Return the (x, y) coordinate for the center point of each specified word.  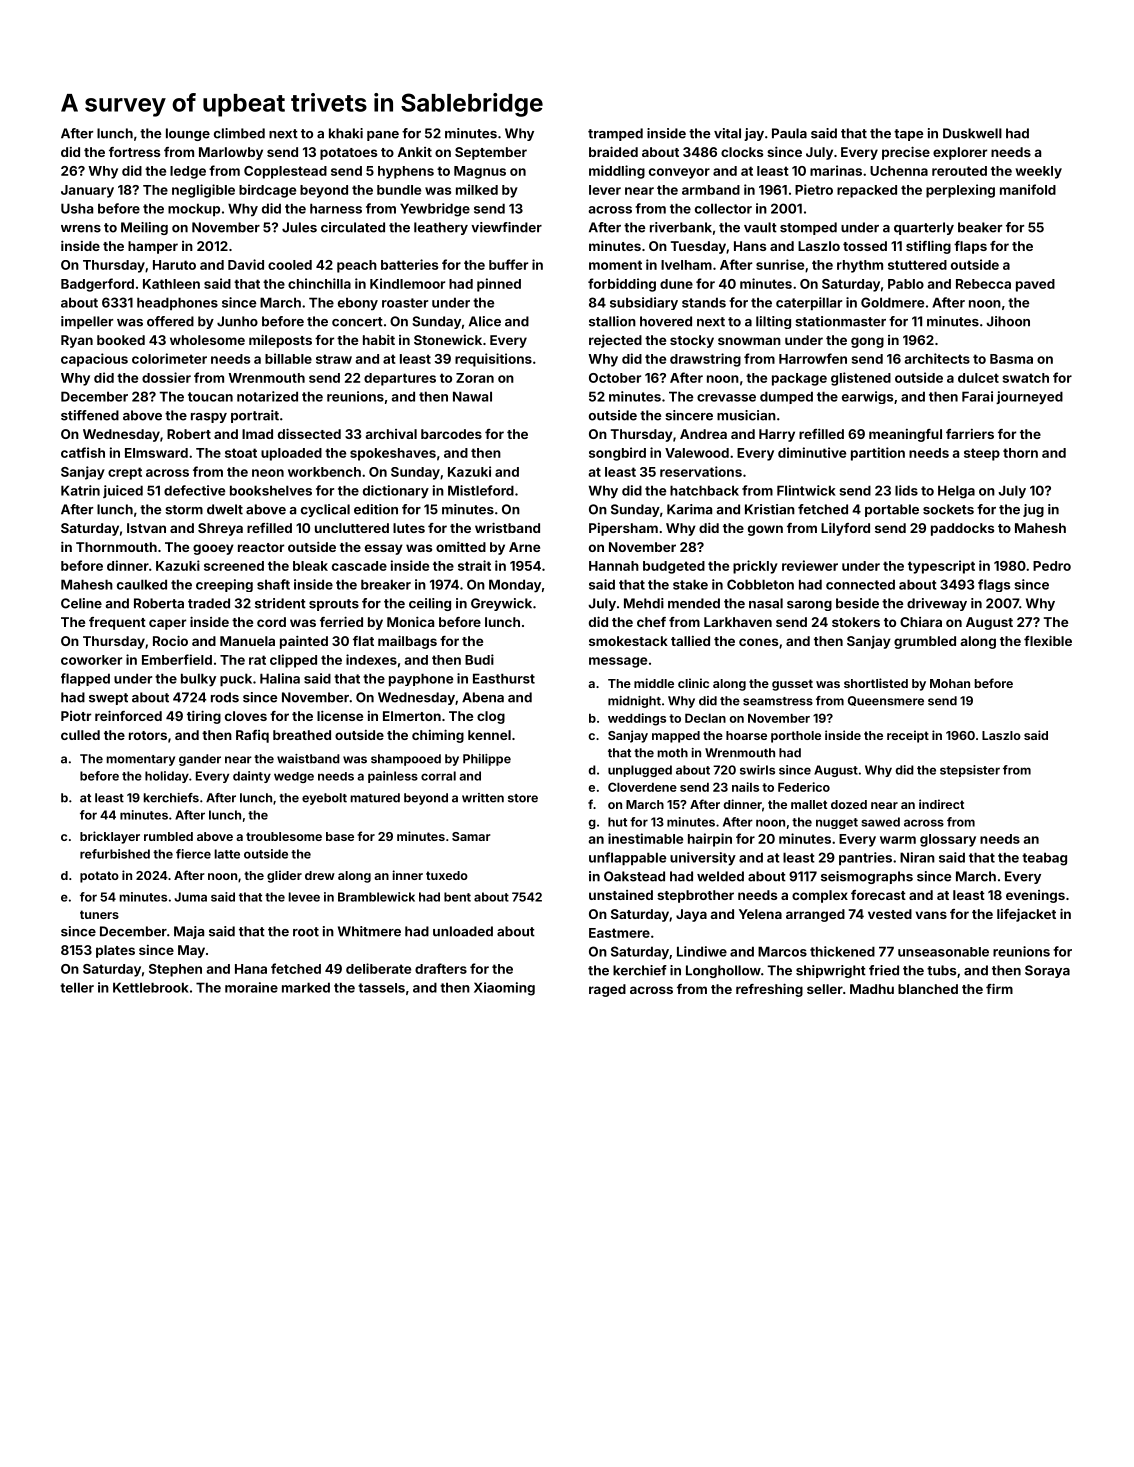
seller (825, 989)
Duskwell (972, 133)
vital (727, 133)
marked (306, 987)
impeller (87, 322)
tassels (381, 988)
